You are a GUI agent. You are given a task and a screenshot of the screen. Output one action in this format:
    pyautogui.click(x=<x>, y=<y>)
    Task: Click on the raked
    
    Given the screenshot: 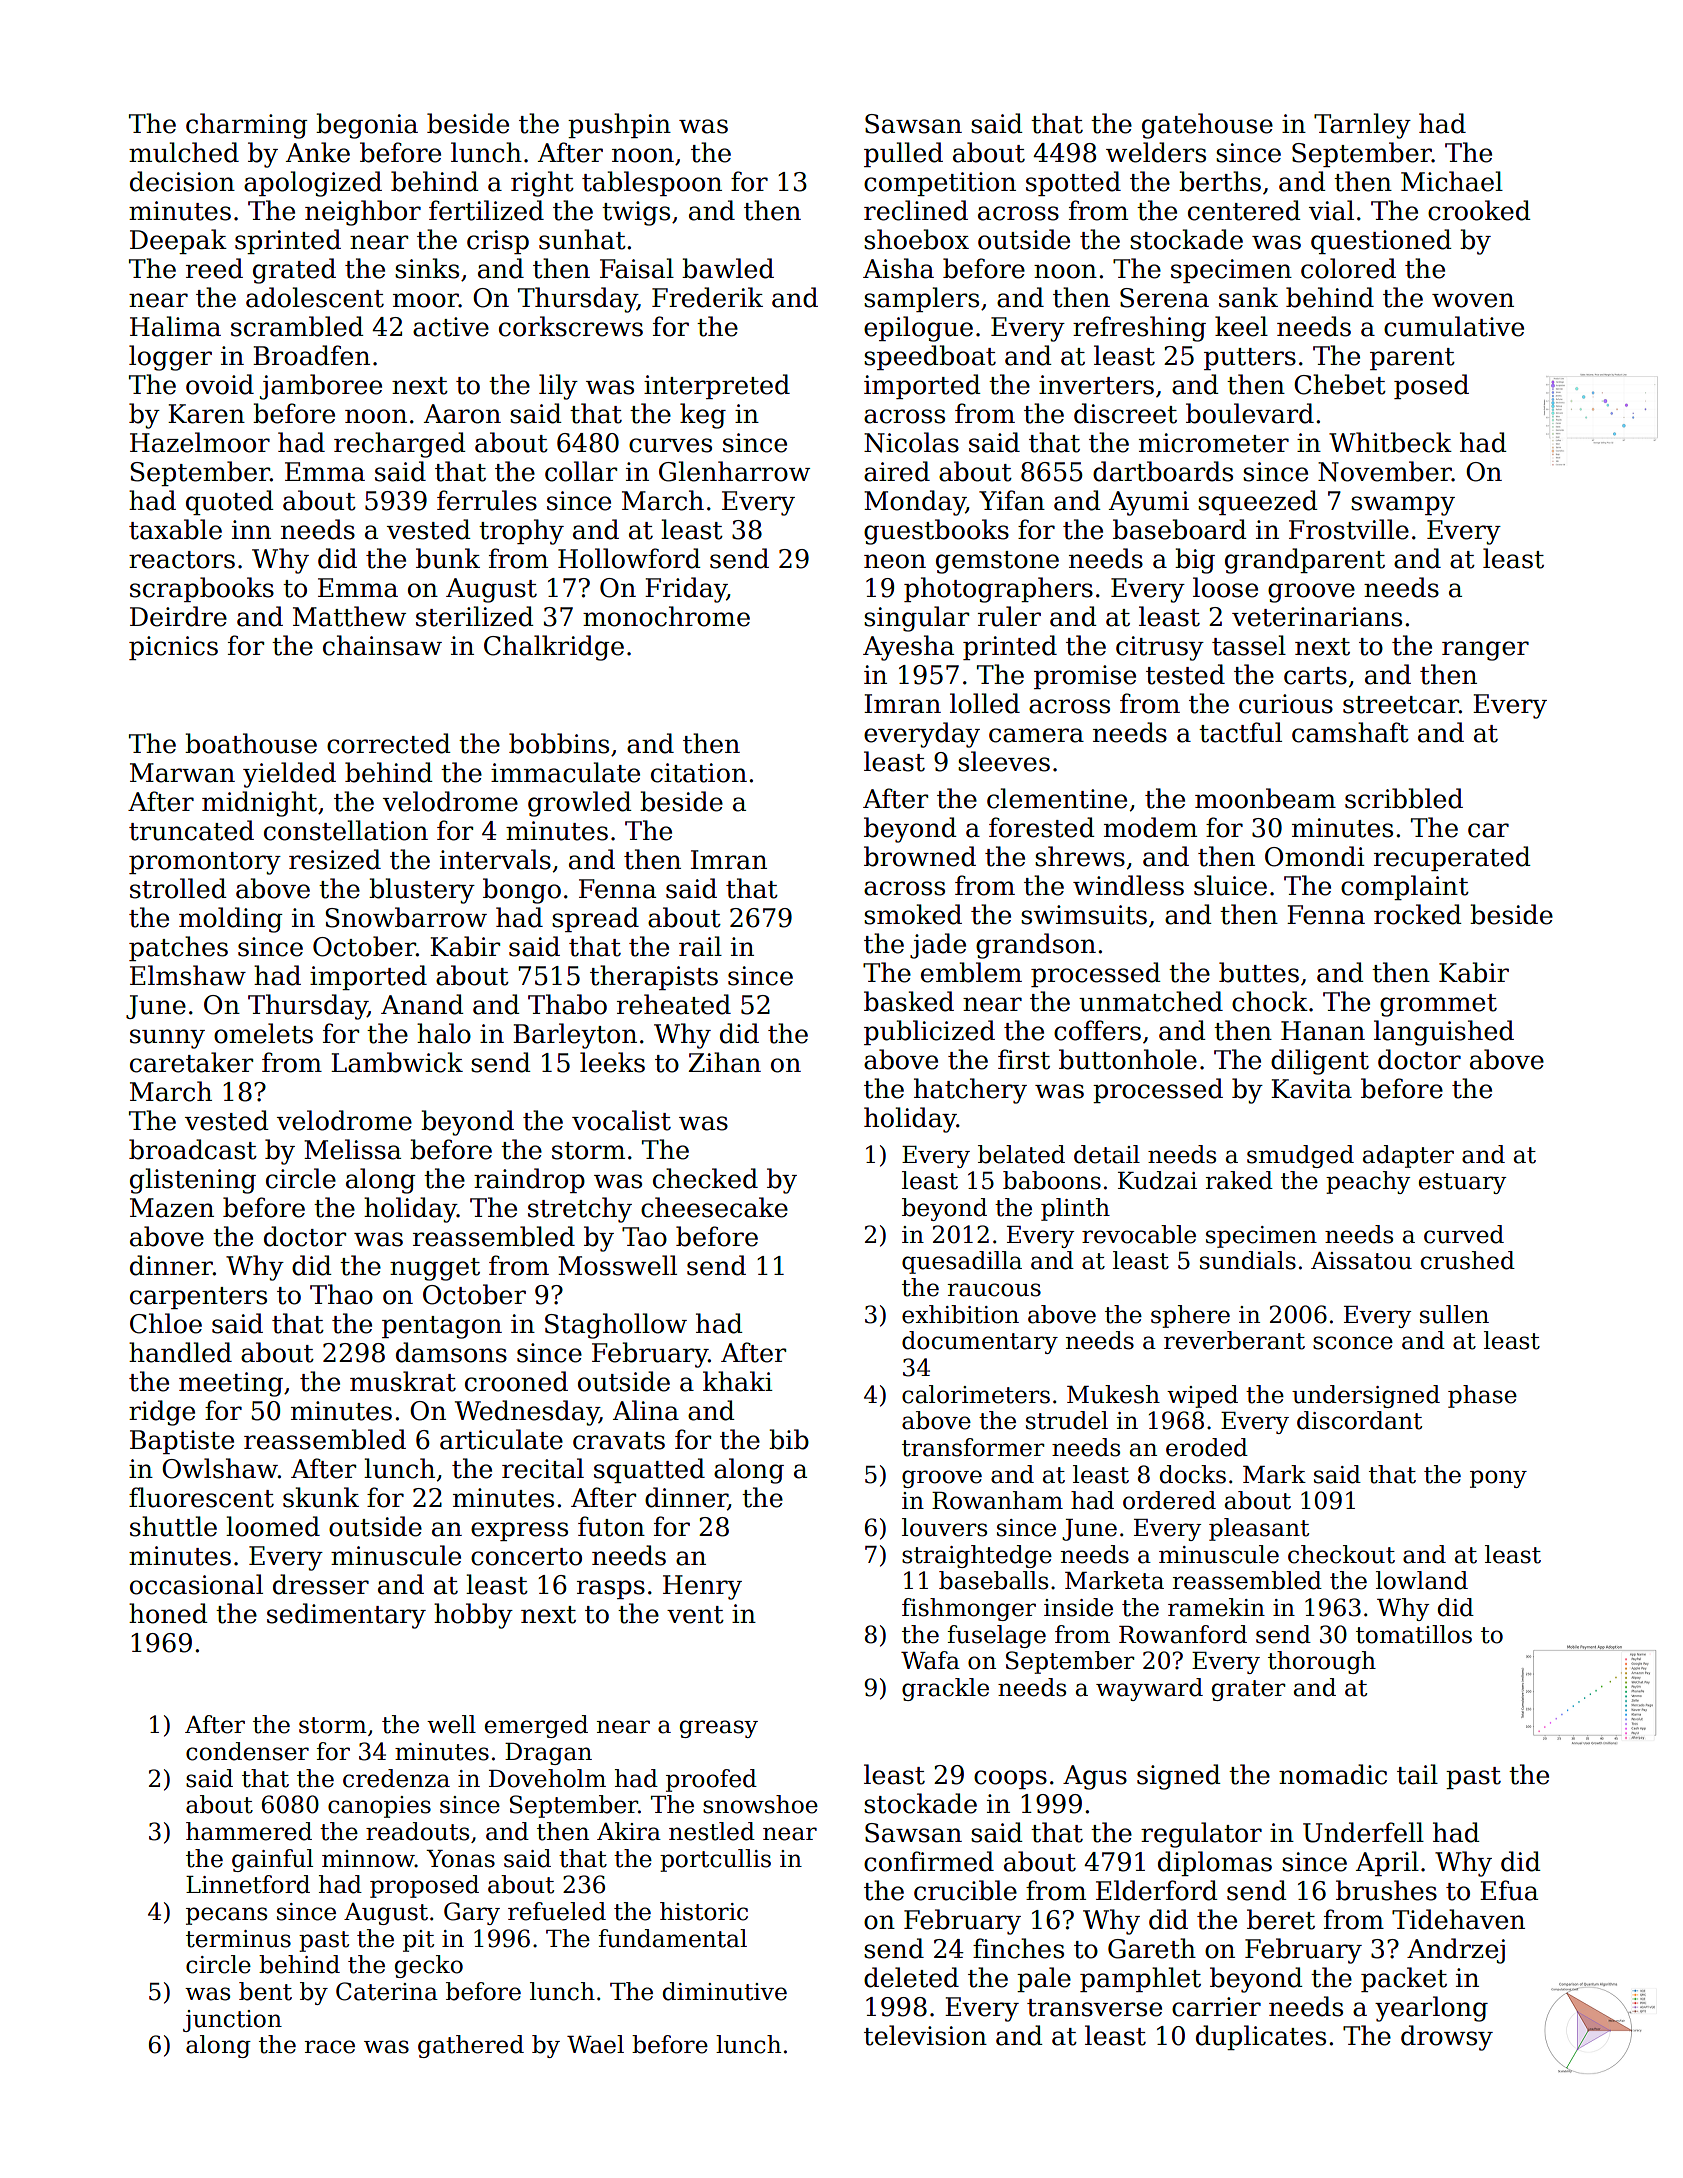 What is the action you would take?
    pyautogui.click(x=1239, y=1180)
